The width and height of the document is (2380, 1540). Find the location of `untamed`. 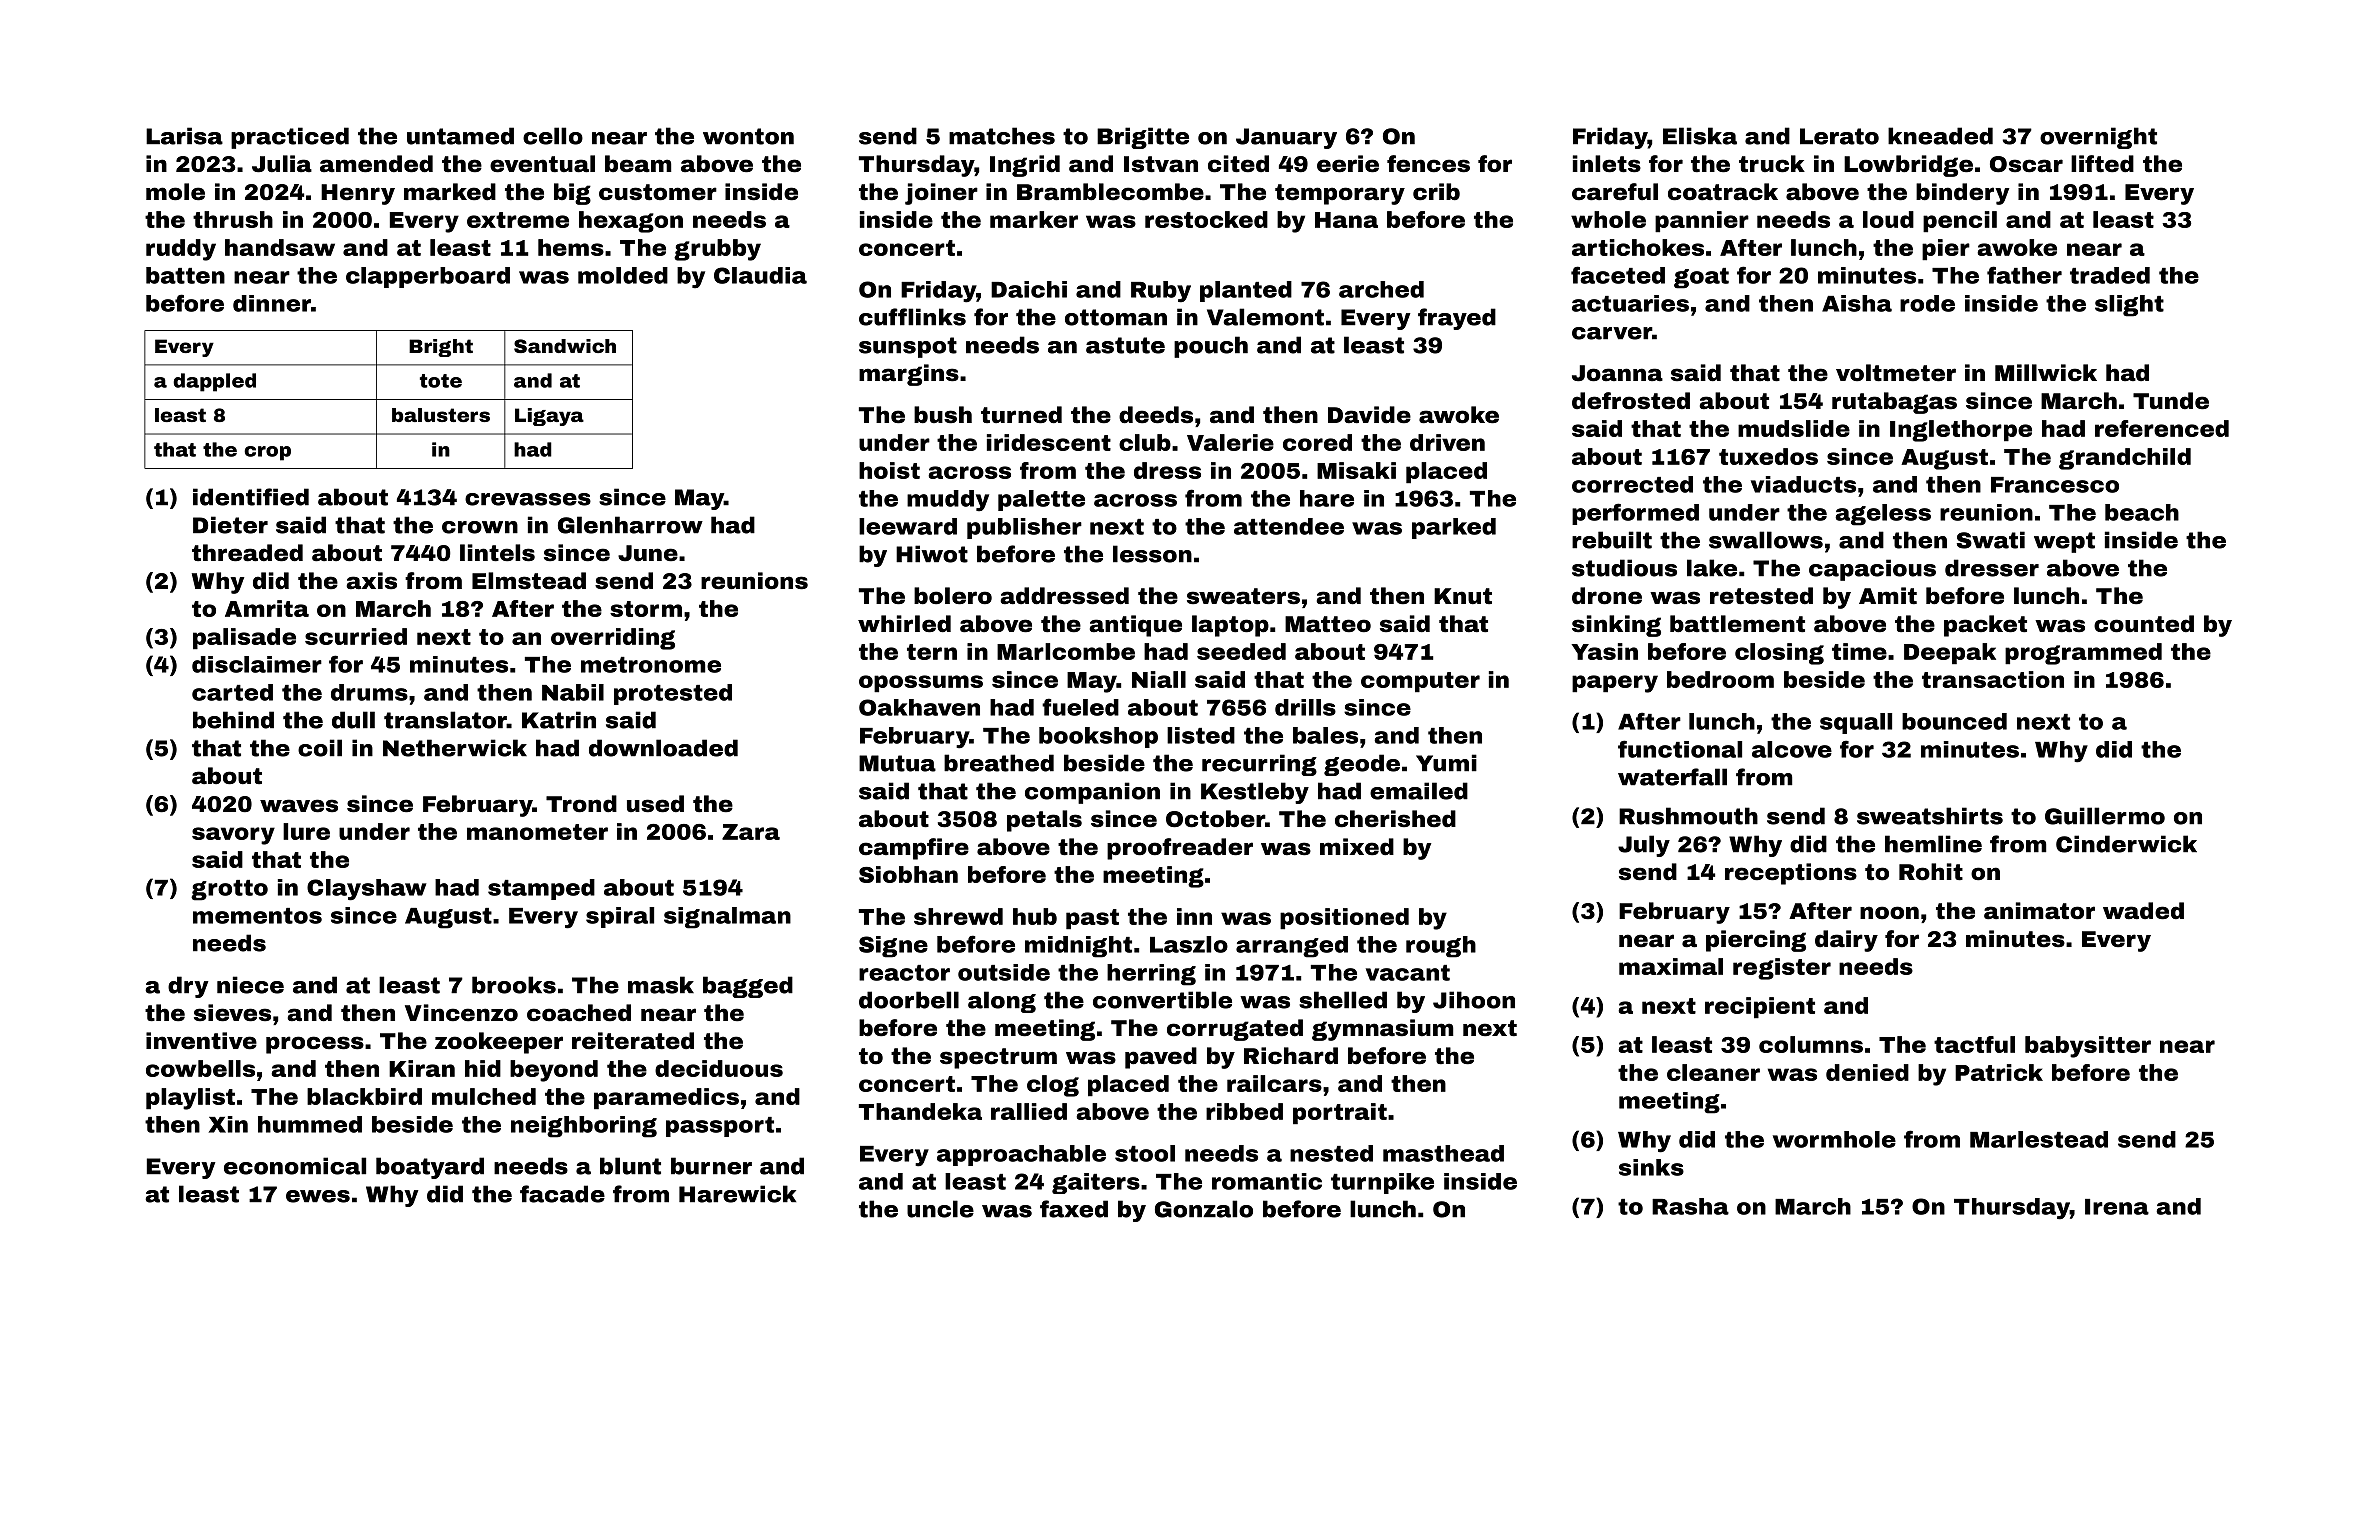

untamed is located at coordinates (460, 136).
